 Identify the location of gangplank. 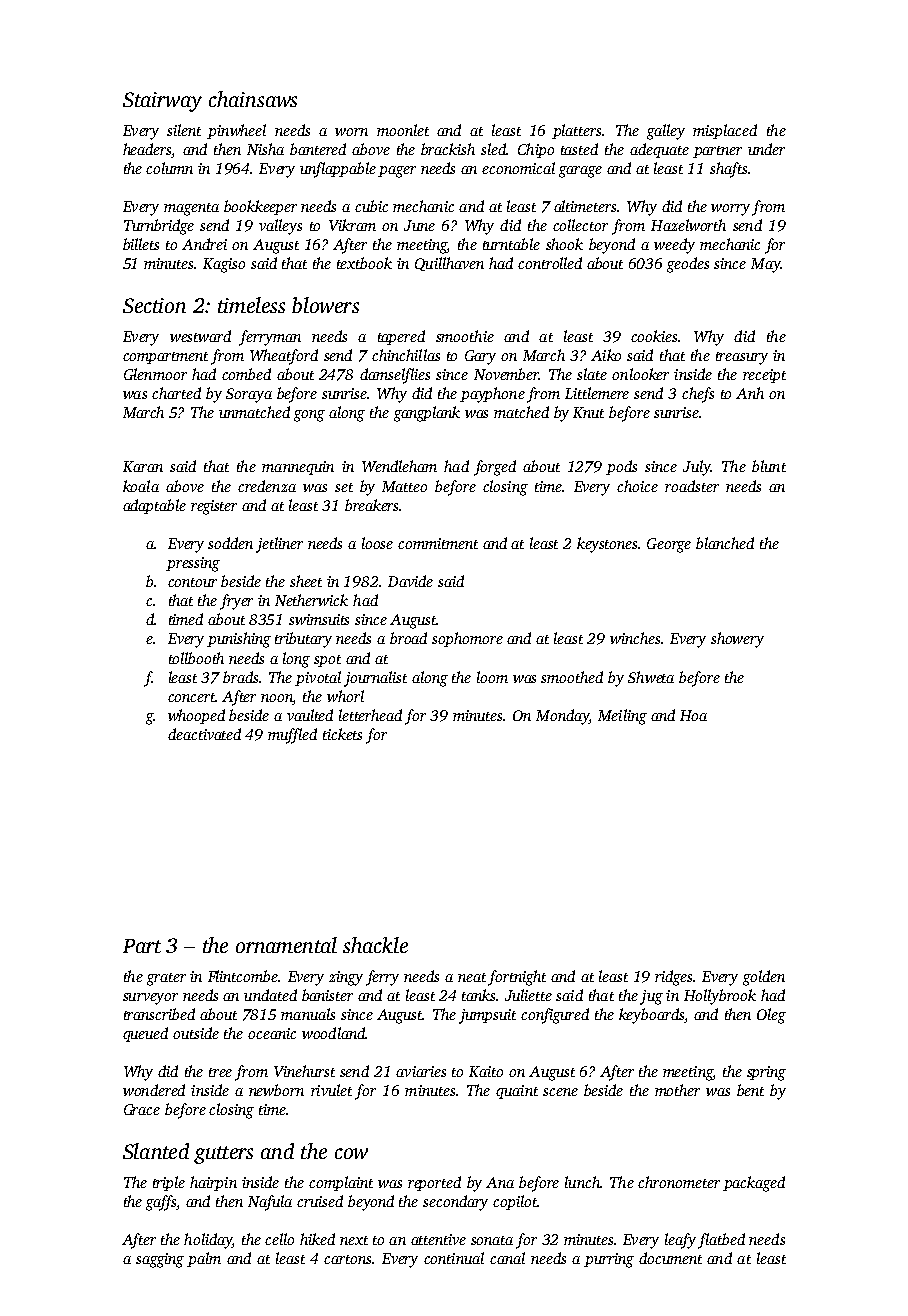
(427, 414).
